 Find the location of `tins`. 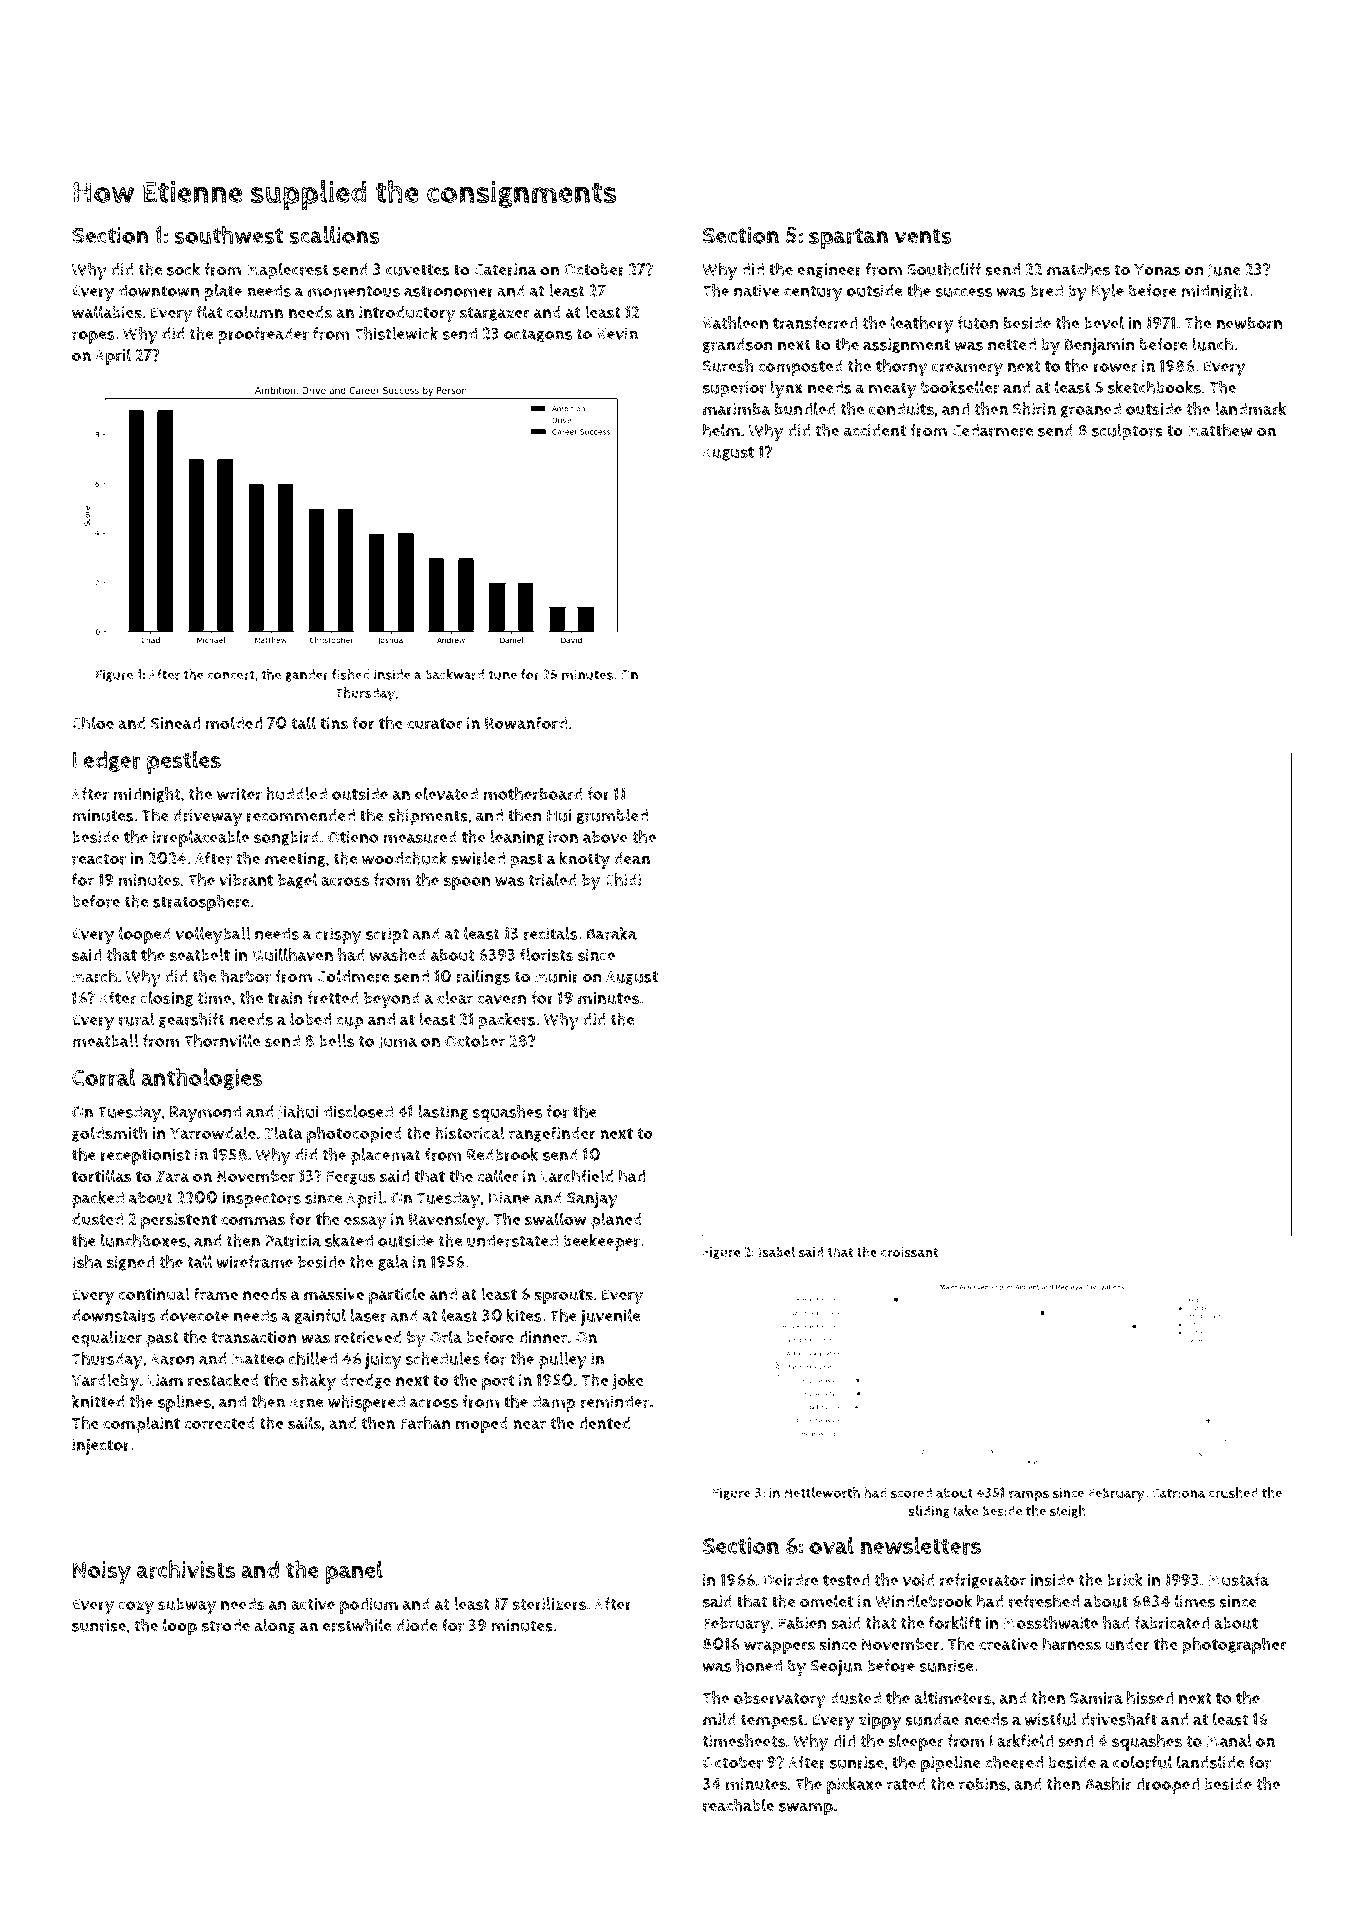

tins is located at coordinates (334, 723).
